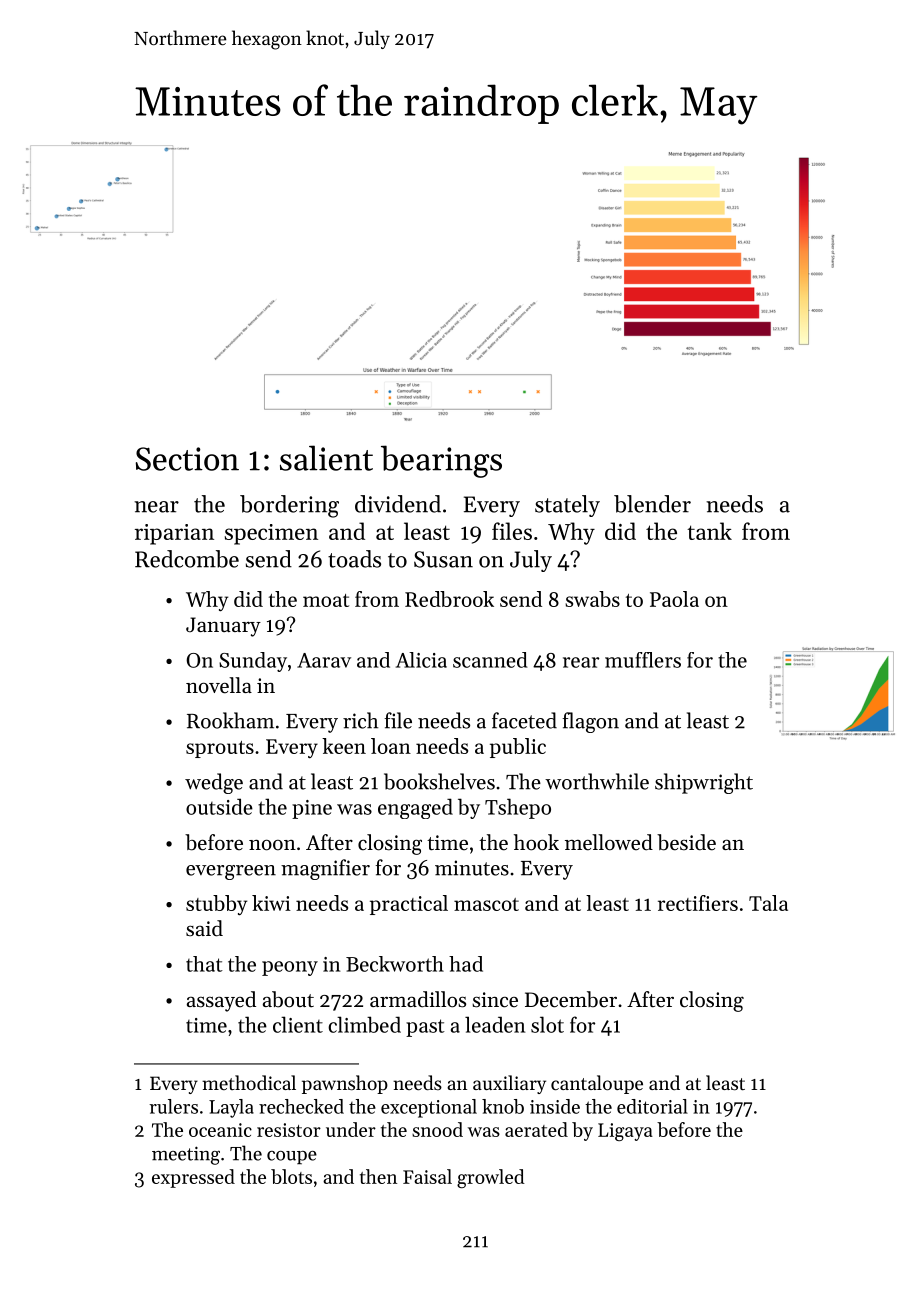  Describe the element at coordinates (173, 1106) in the page. I see `rulers` at that location.
